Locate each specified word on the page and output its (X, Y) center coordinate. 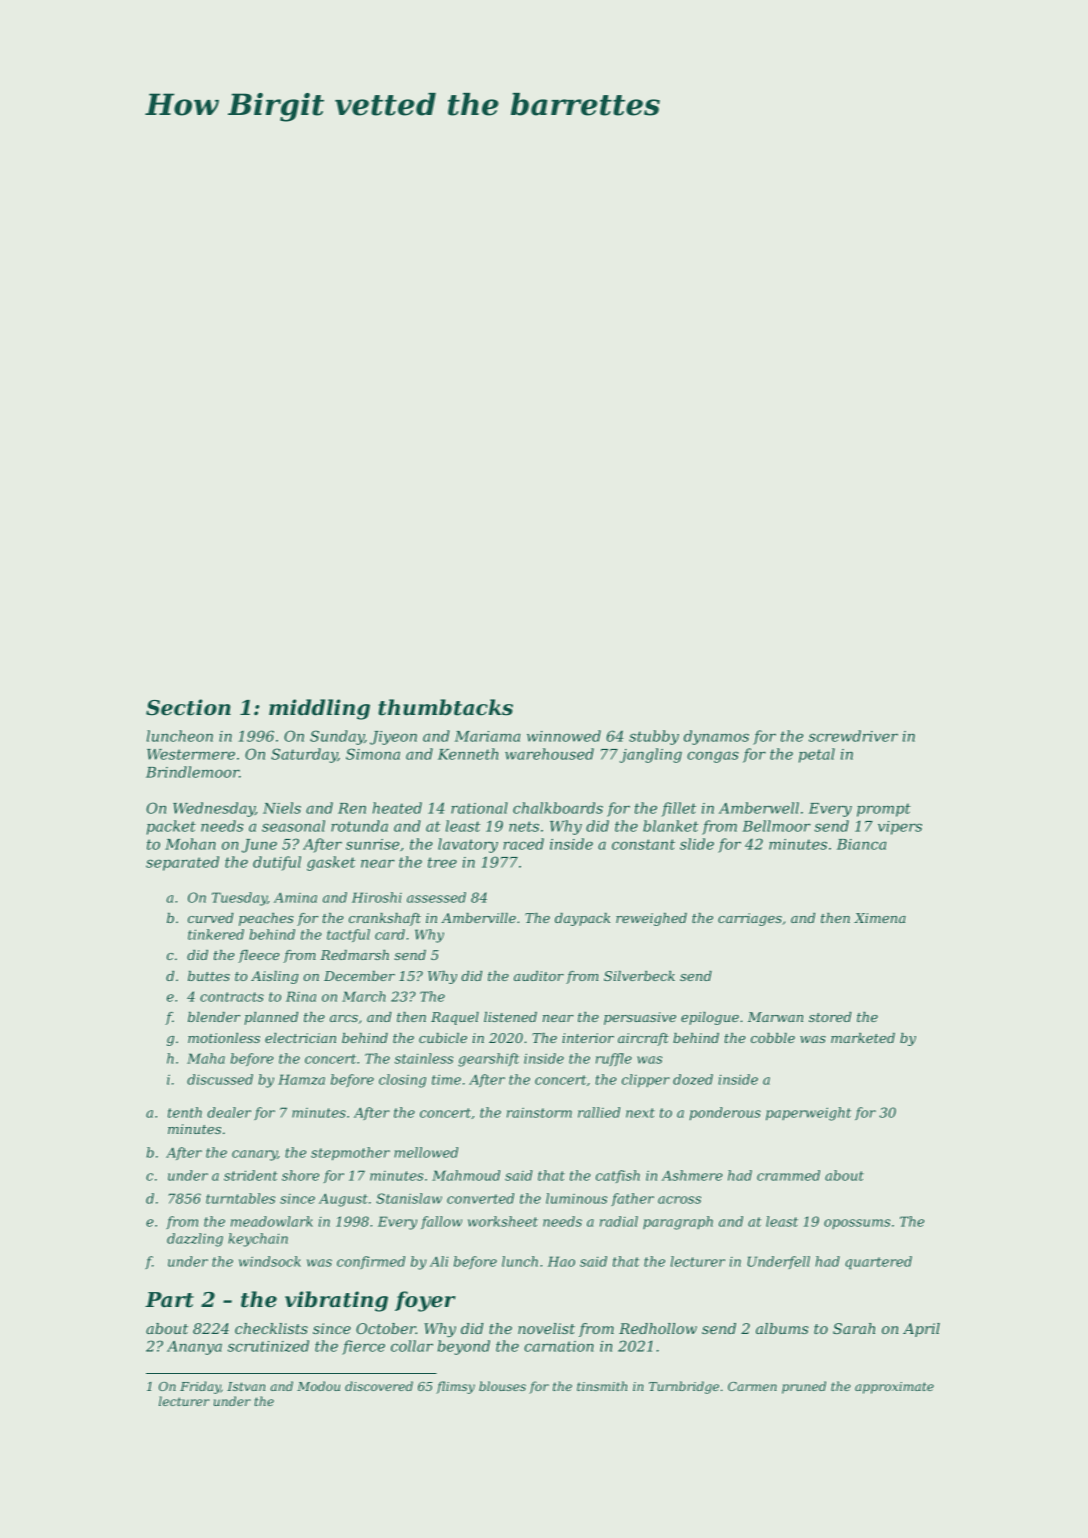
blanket (670, 826)
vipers (900, 828)
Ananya (194, 1348)
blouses (502, 1386)
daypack (582, 919)
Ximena (880, 918)
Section (188, 707)
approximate (894, 1388)
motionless (224, 1038)
